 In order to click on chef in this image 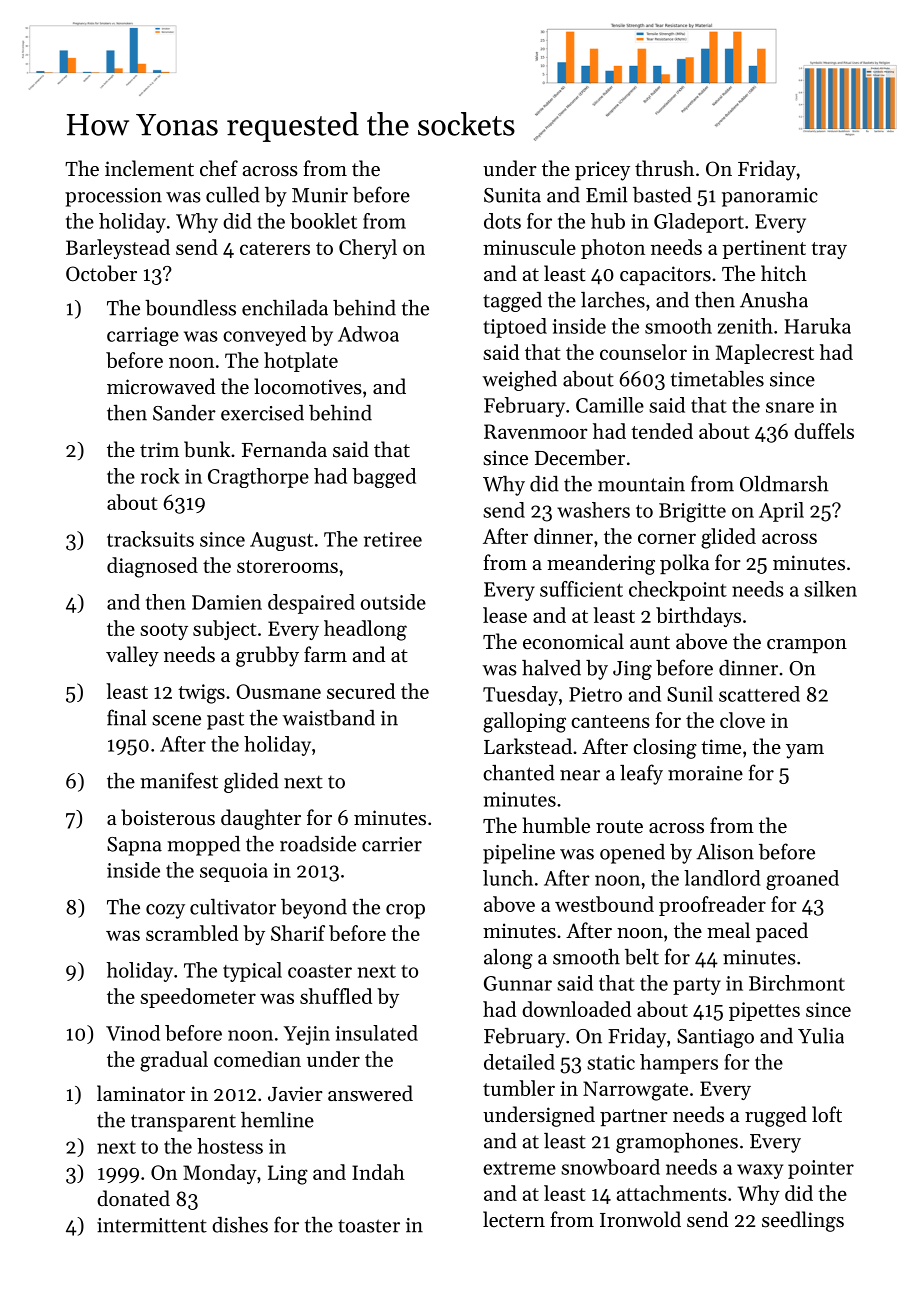, I will do `click(219, 168)`.
